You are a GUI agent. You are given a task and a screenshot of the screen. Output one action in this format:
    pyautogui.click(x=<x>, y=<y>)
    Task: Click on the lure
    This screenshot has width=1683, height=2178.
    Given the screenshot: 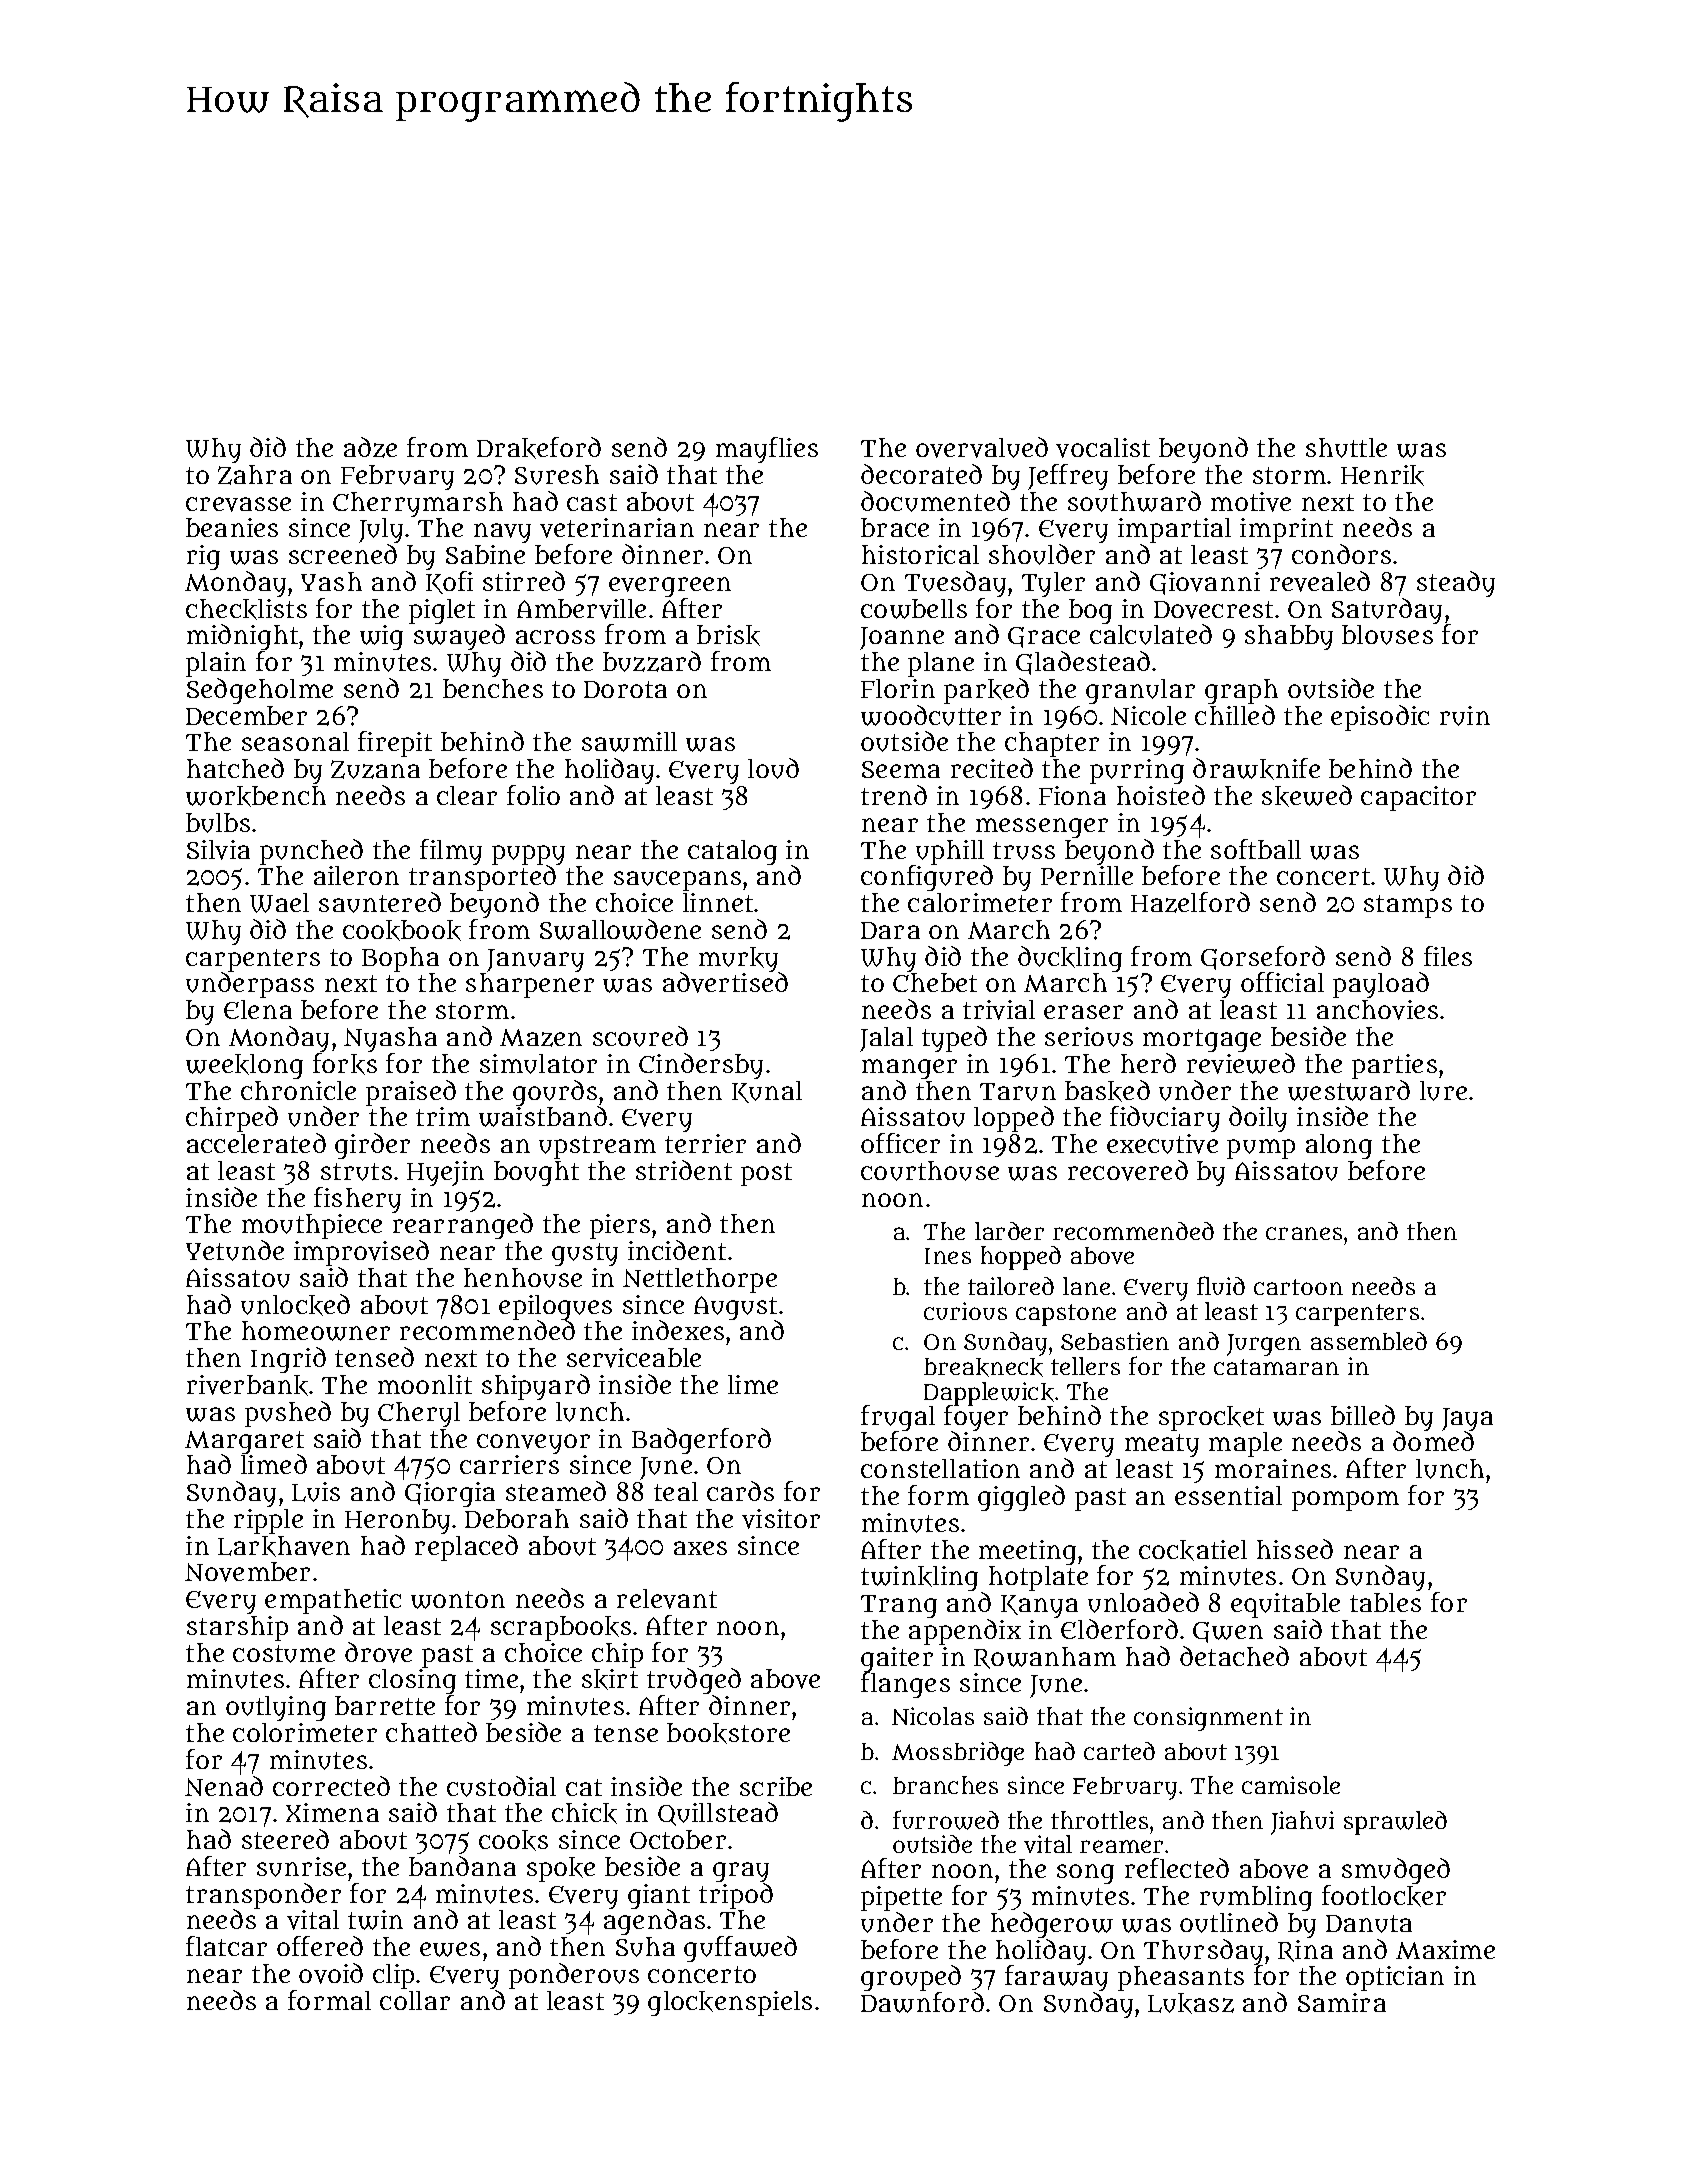 What is the action you would take?
    pyautogui.click(x=1443, y=1091)
